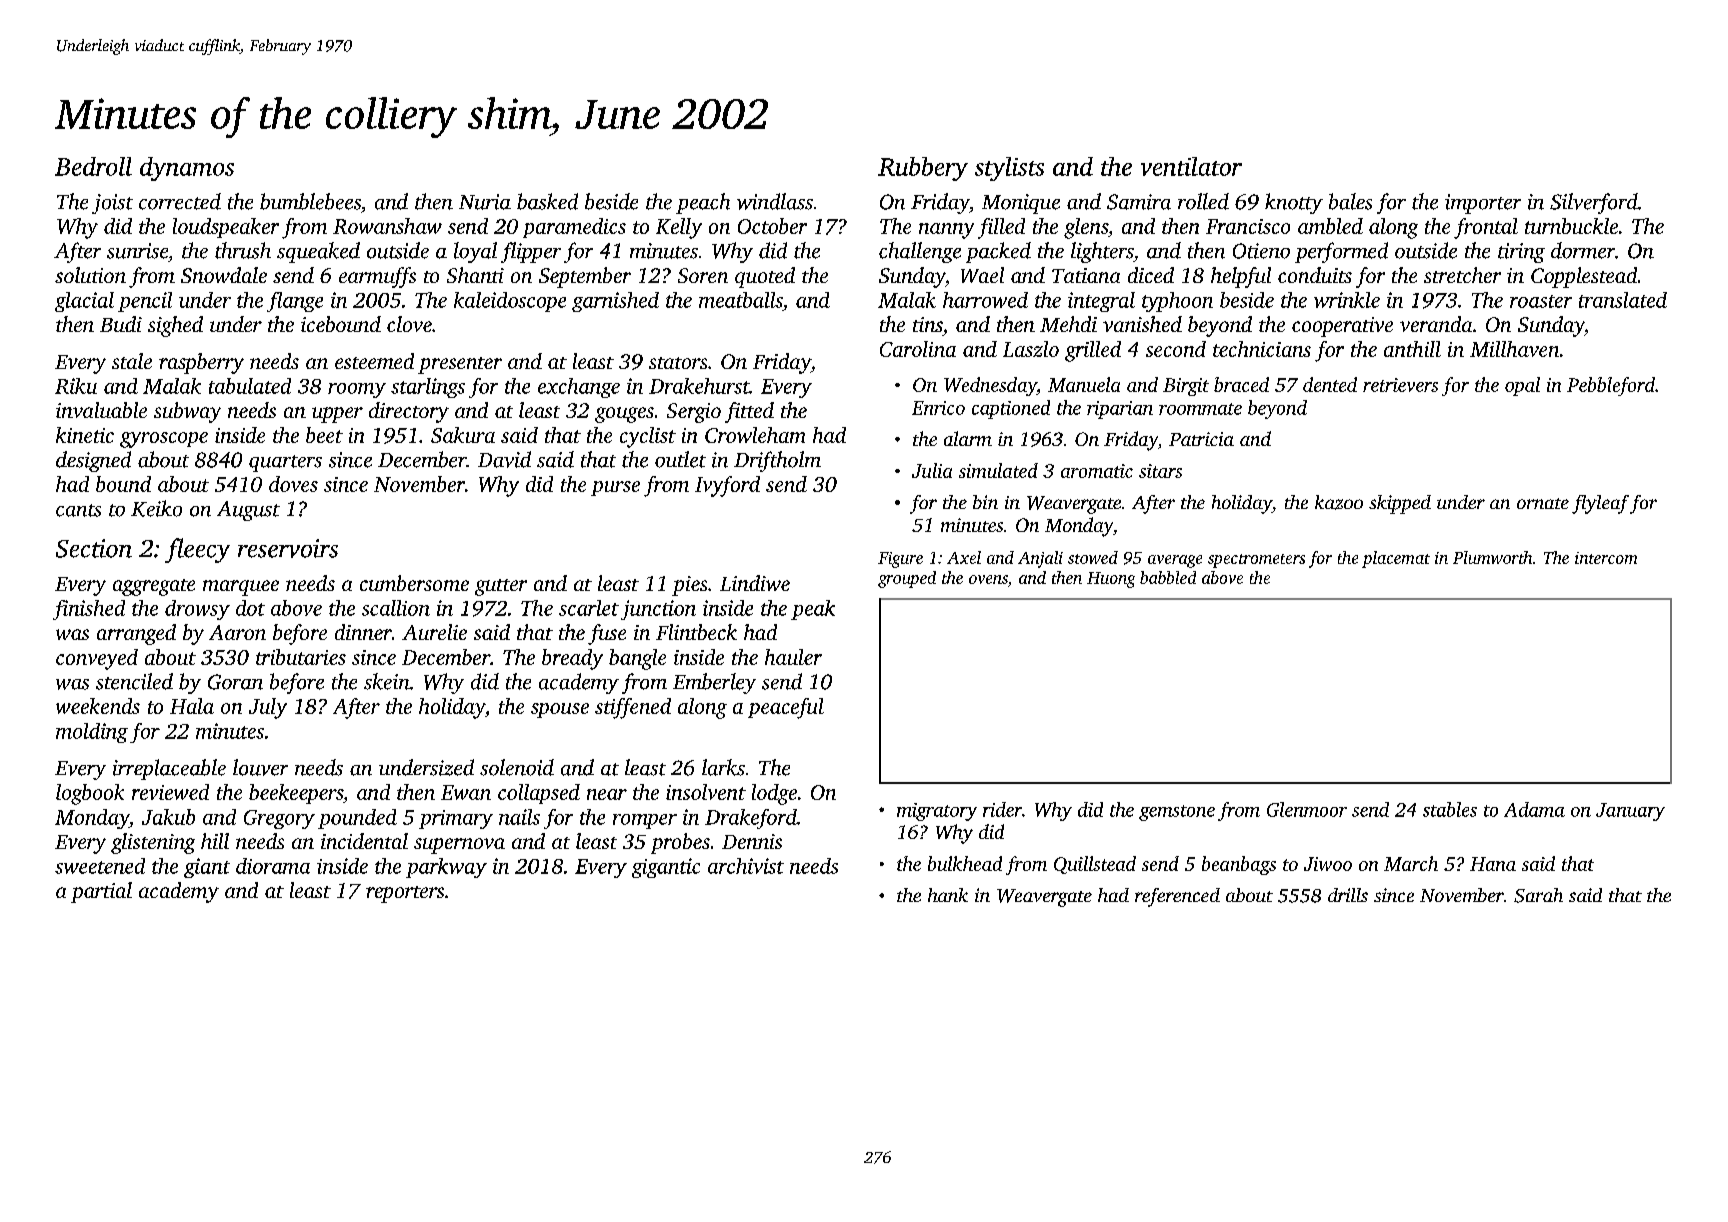 This screenshot has width=1728, height=1222. Describe the element at coordinates (1101, 302) in the screenshot. I see `integral` at that location.
